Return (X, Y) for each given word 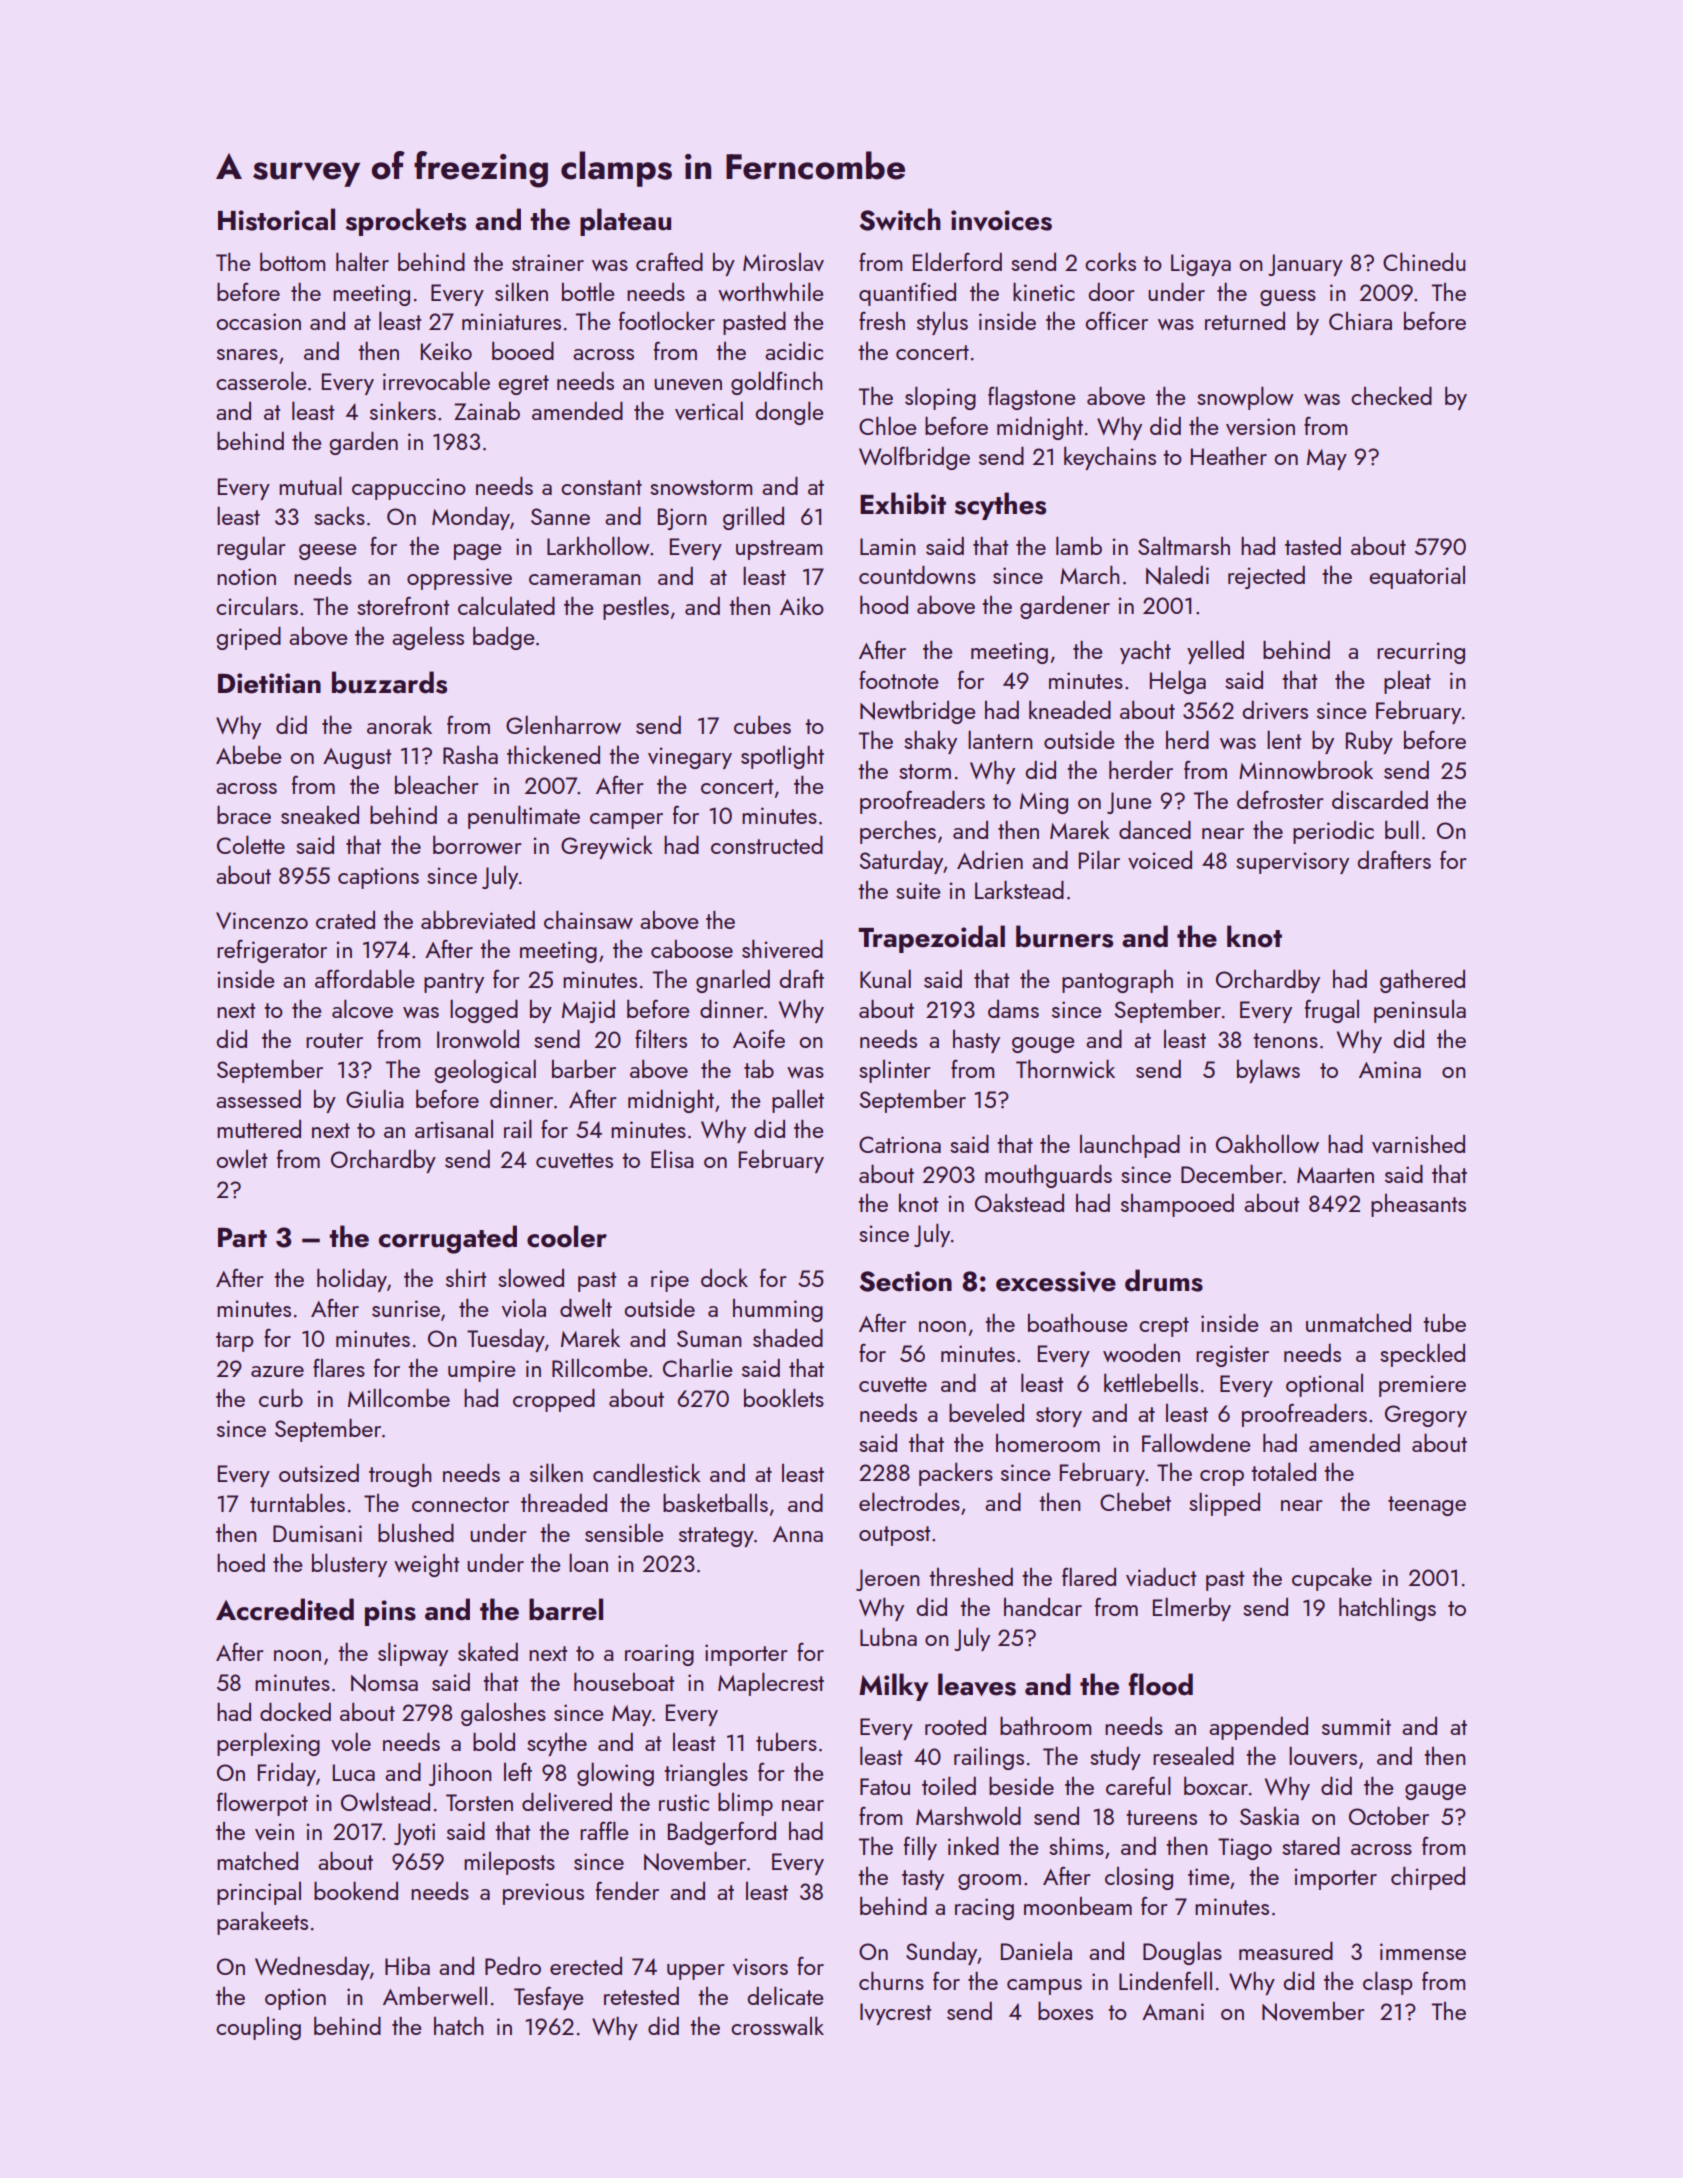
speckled (1422, 1355)
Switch (900, 219)
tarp (234, 1342)
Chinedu (1424, 262)
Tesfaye (549, 1998)
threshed (971, 1577)
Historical (276, 219)
